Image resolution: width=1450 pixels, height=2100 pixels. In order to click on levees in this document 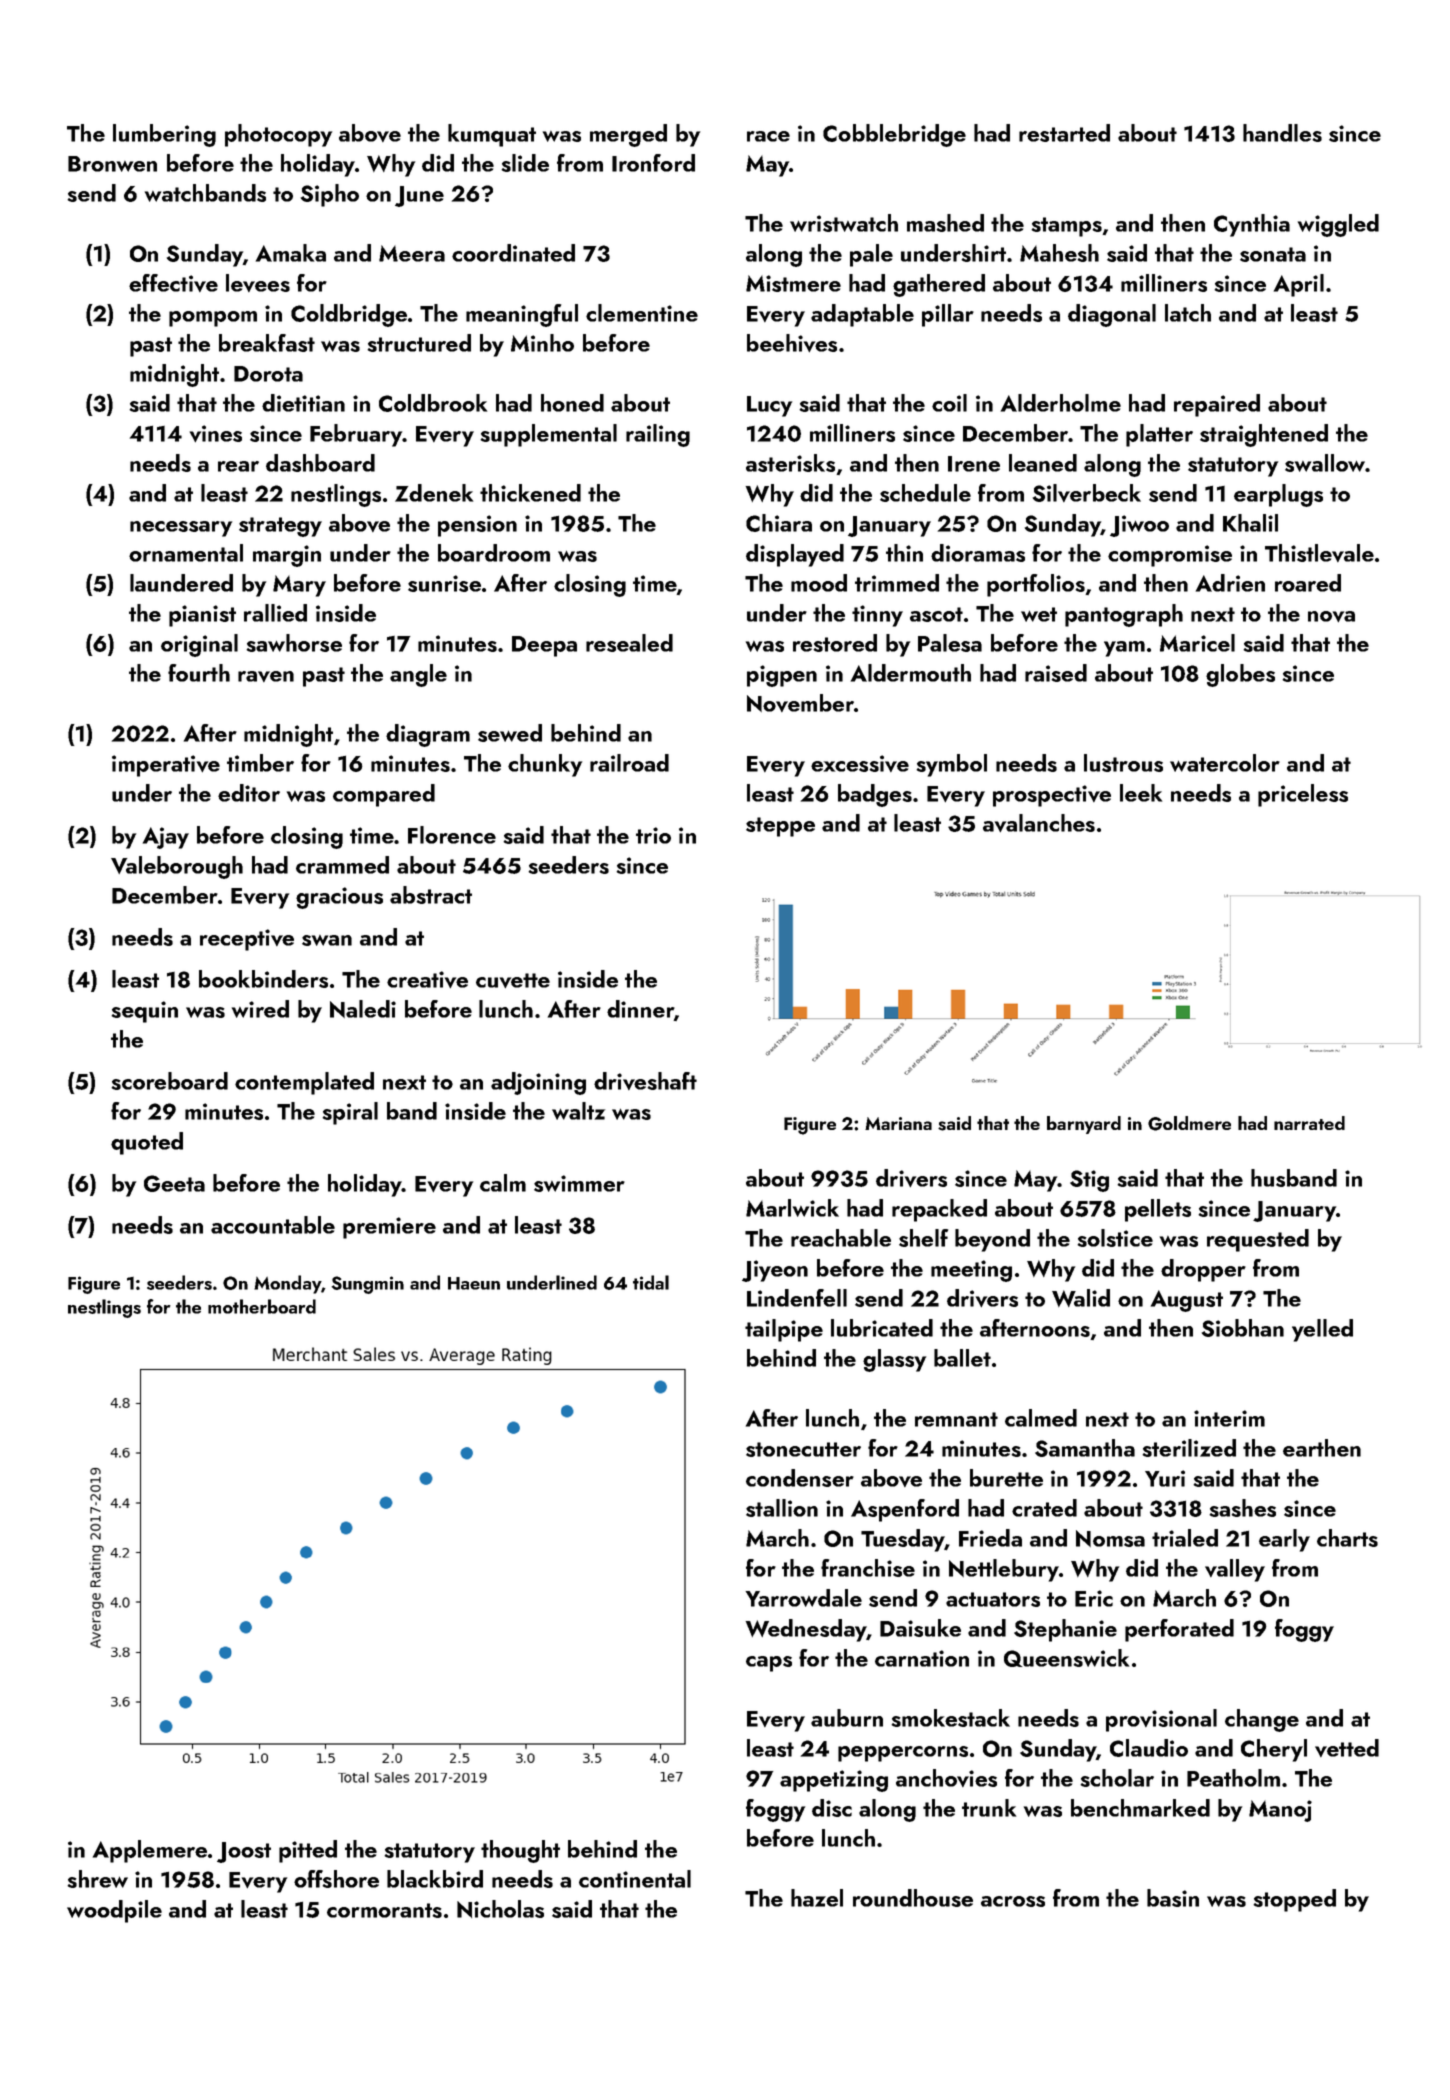, I will do `click(258, 283)`.
